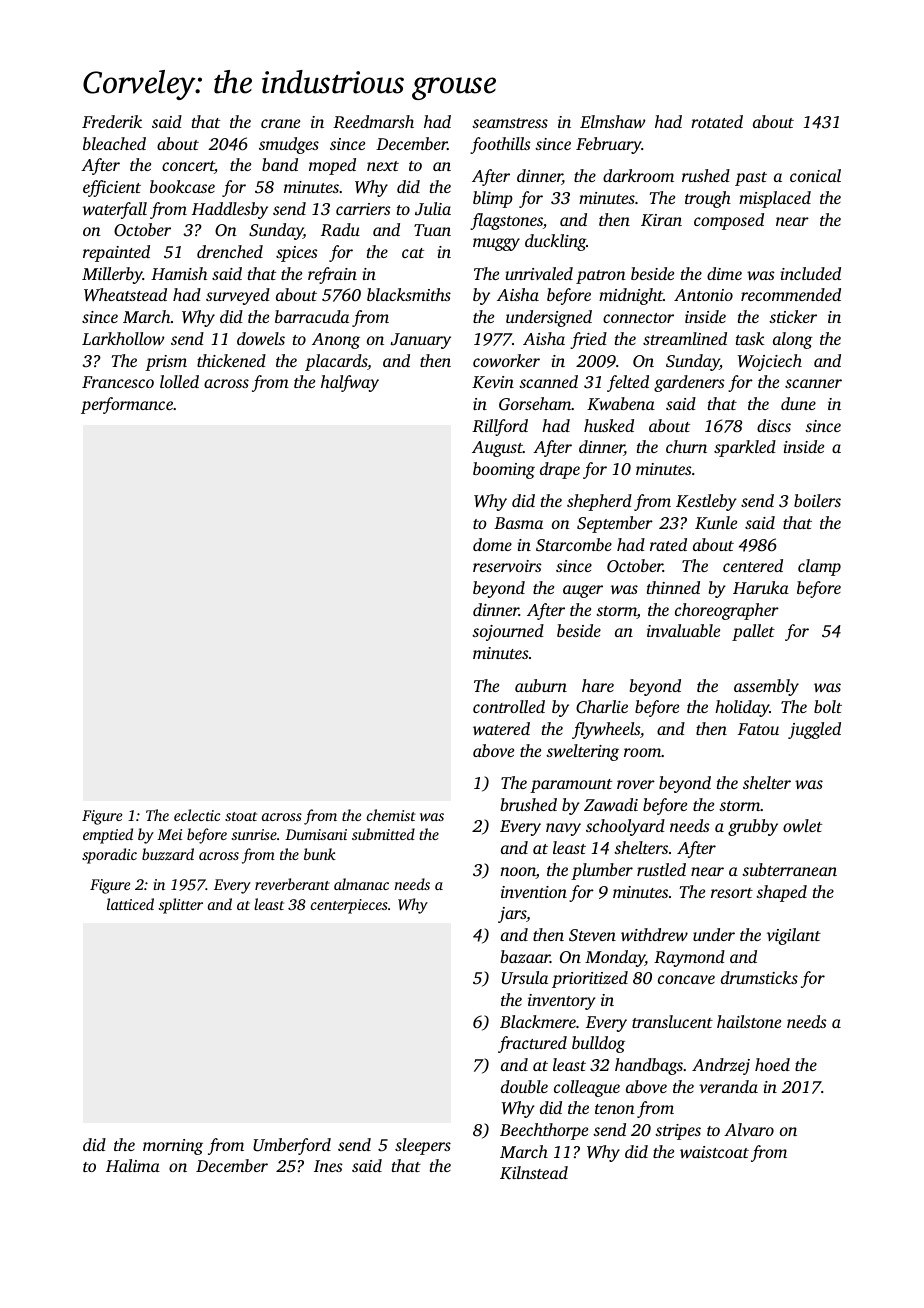 The image size is (924, 1308). Describe the element at coordinates (507, 566) in the screenshot. I see `reservoirs` at that location.
